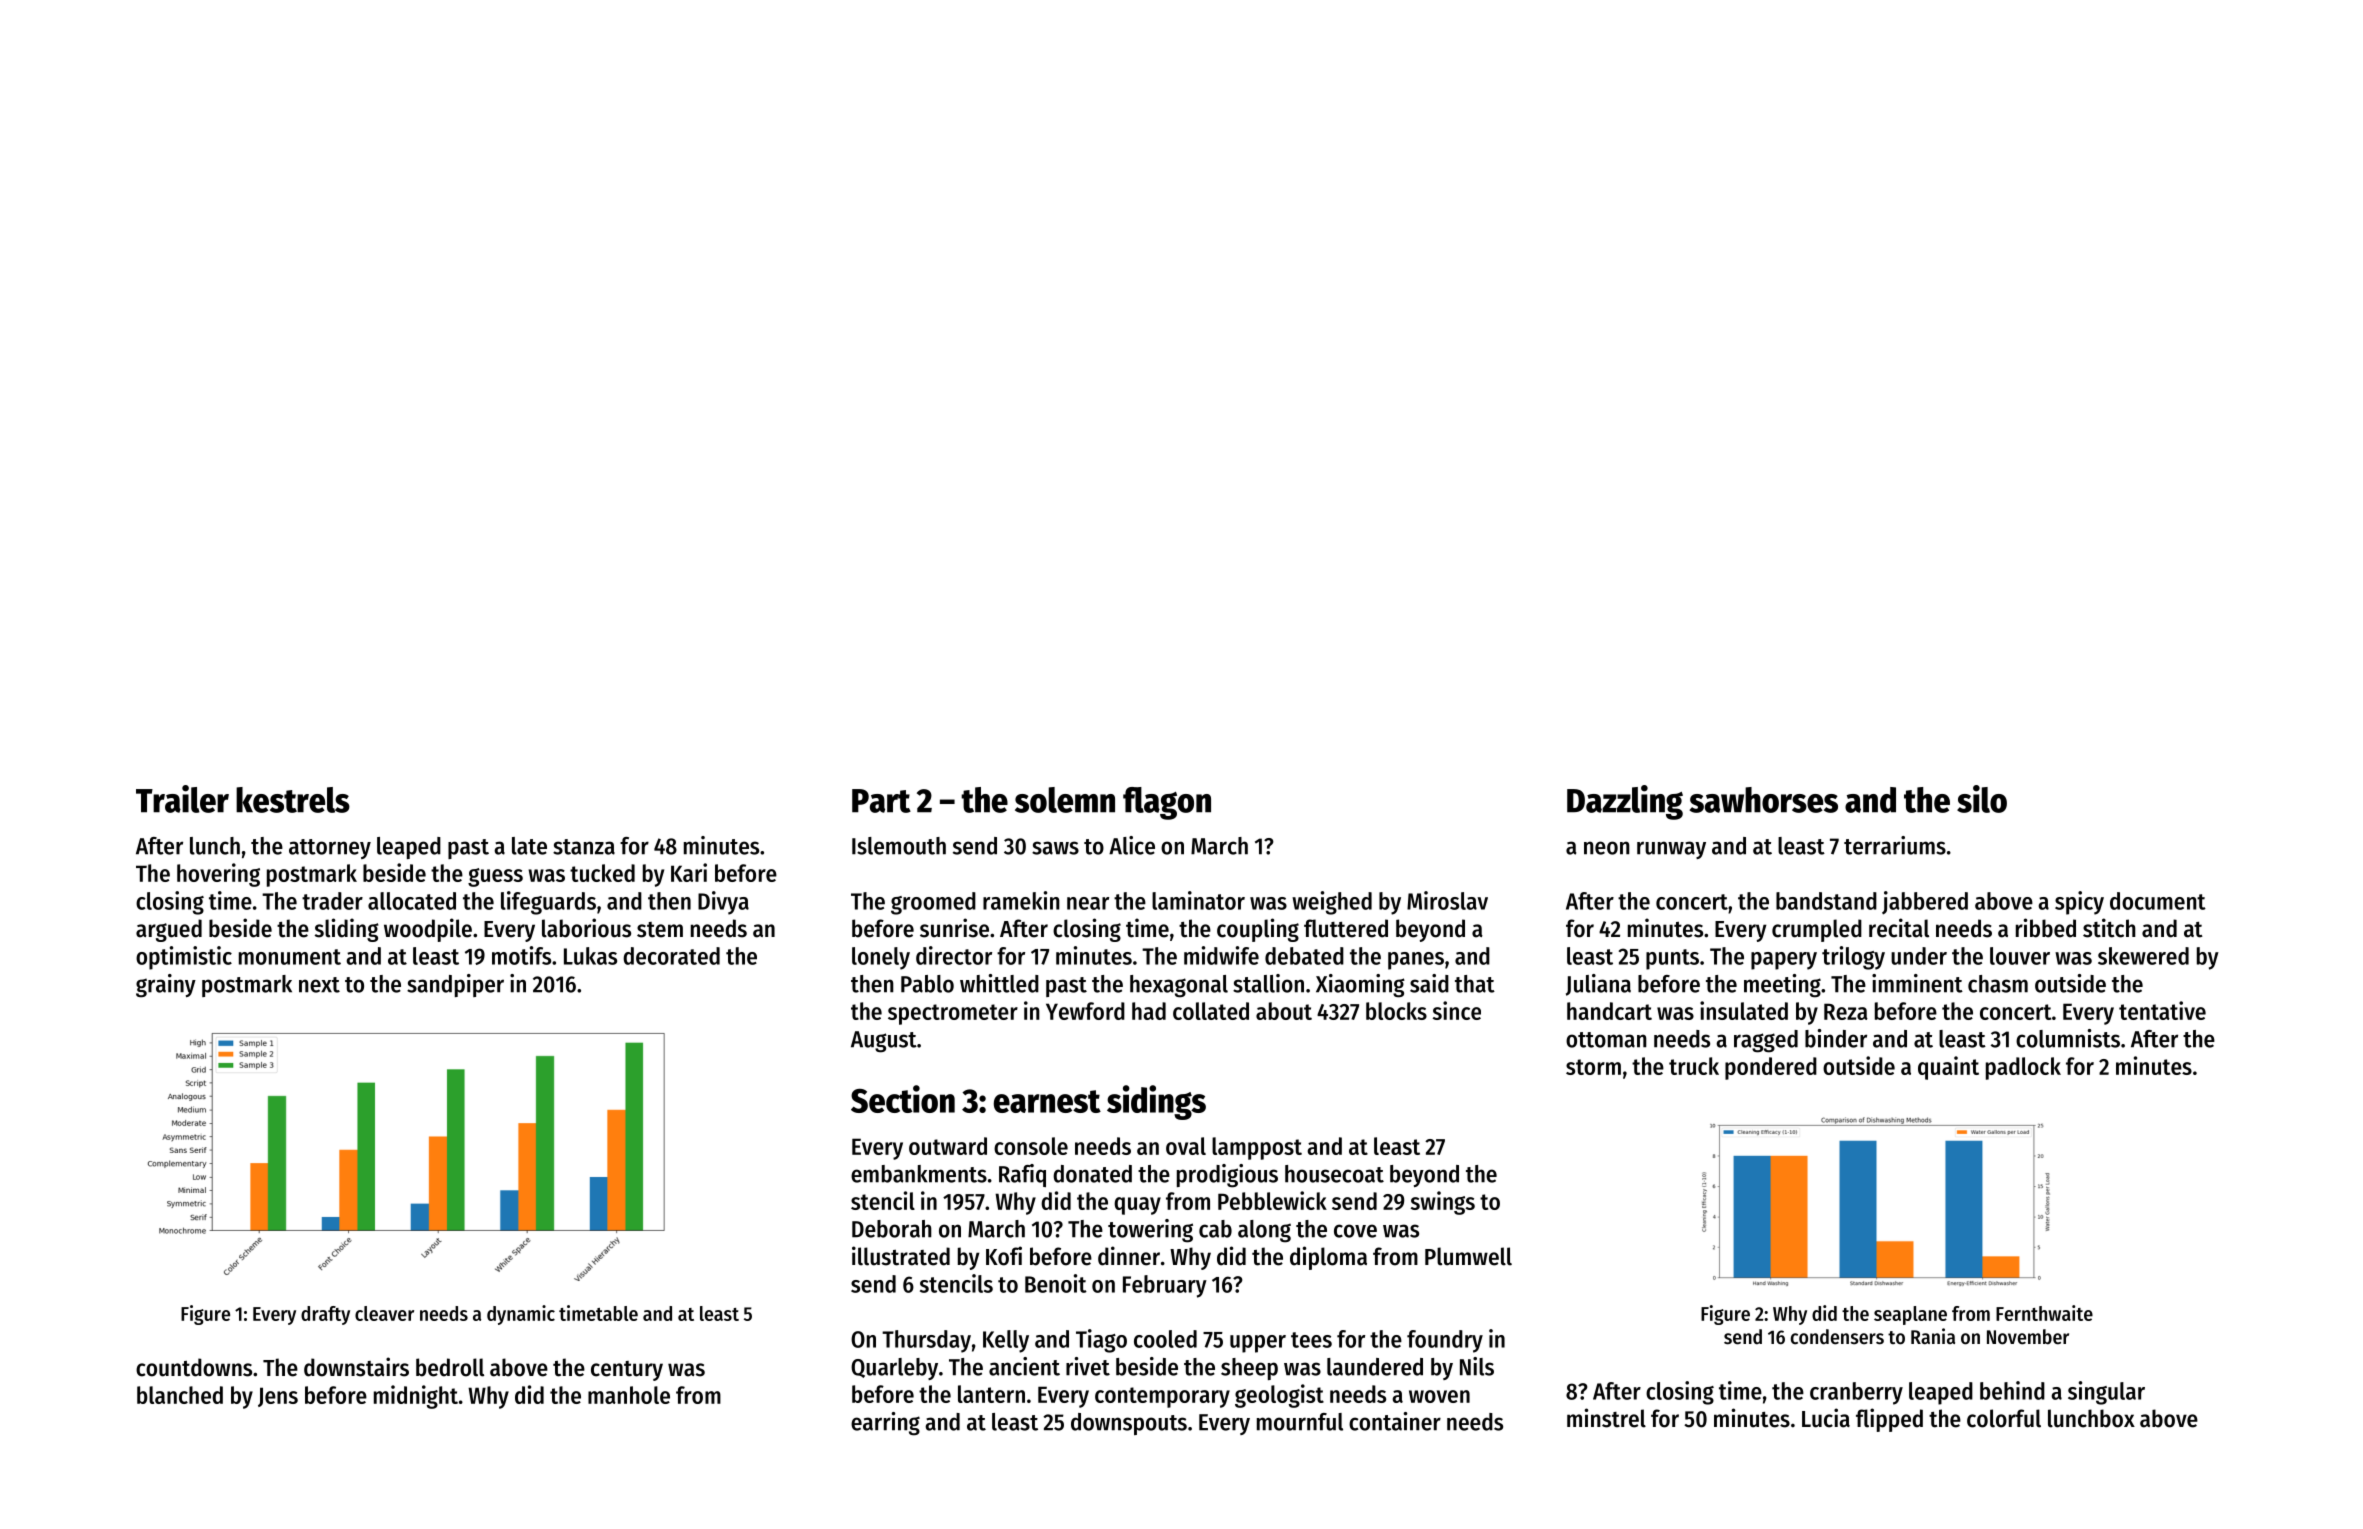 This document has width=2363, height=1529. Describe the element at coordinates (903, 1099) in the document. I see `Section` at that location.
